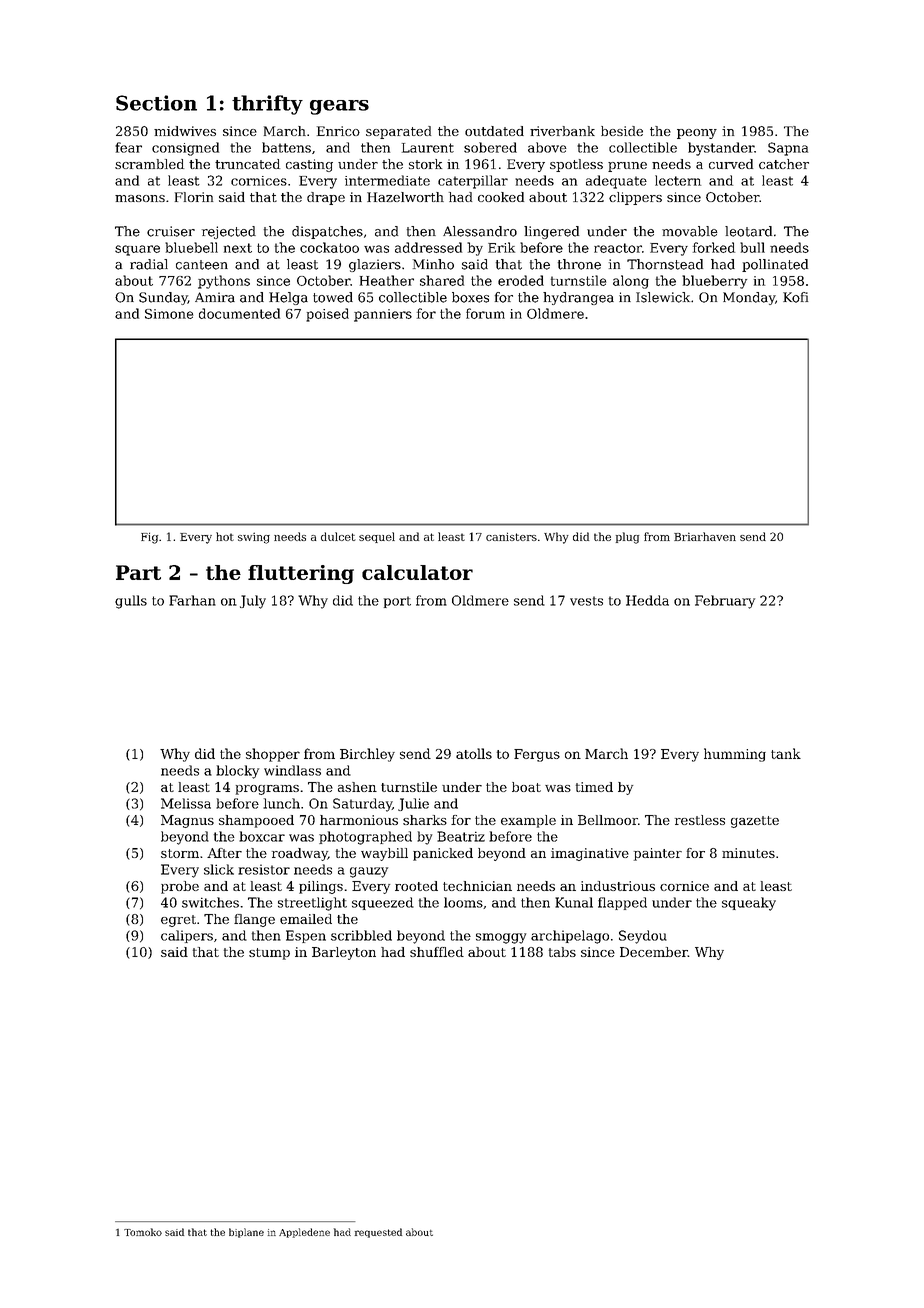 The width and height of the screenshot is (924, 1308). I want to click on Appledene, so click(304, 1233).
